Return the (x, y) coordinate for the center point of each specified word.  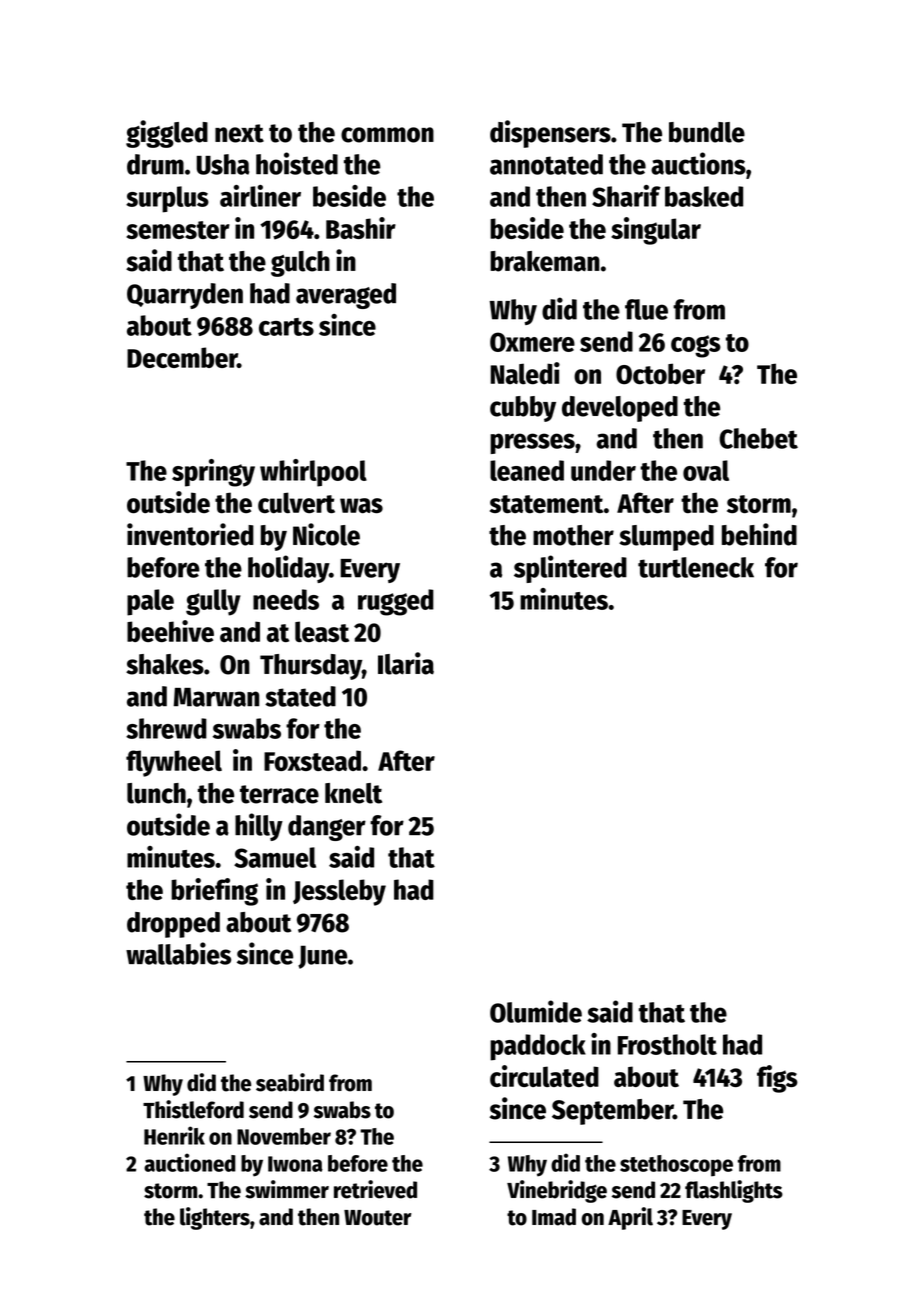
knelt (353, 793)
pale (150, 602)
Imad (554, 1217)
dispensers (550, 134)
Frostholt (667, 1044)
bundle (707, 132)
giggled (167, 134)
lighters (215, 1218)
